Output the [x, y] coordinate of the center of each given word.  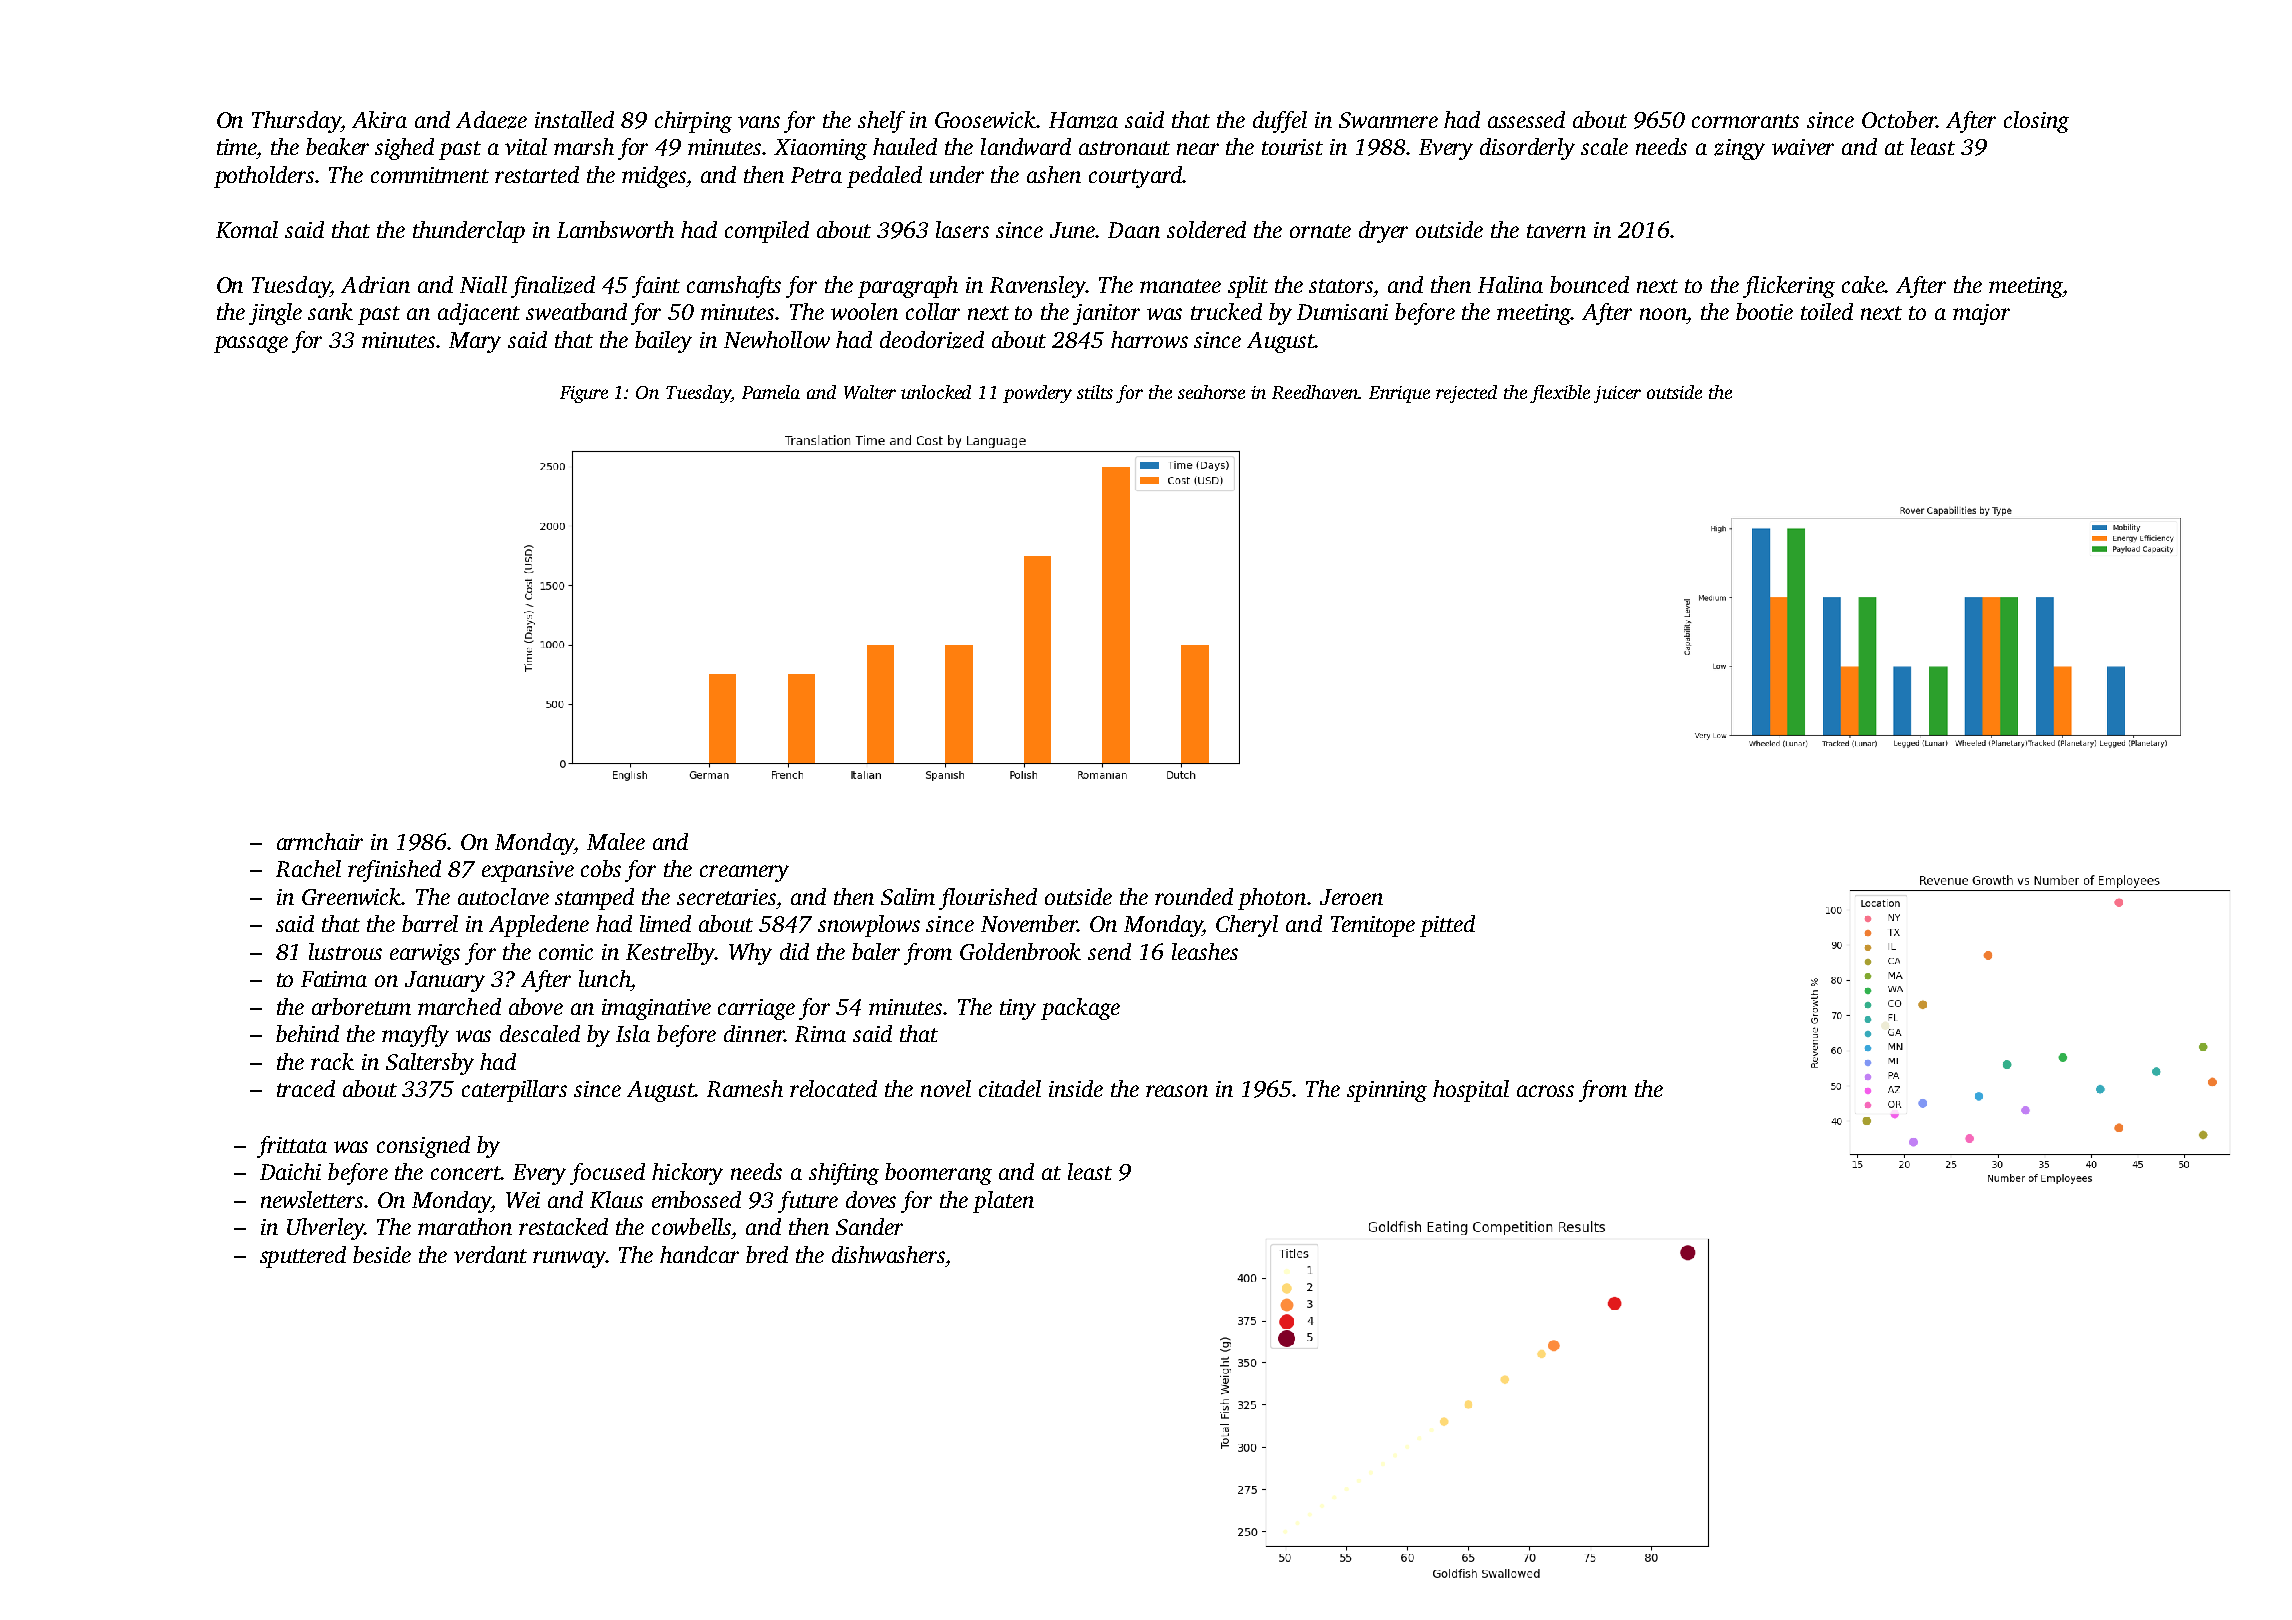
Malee [616, 841]
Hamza [1083, 120]
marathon [465, 1226]
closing [2036, 122]
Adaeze [491, 120]
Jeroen [1351, 897]
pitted [1447, 926]
